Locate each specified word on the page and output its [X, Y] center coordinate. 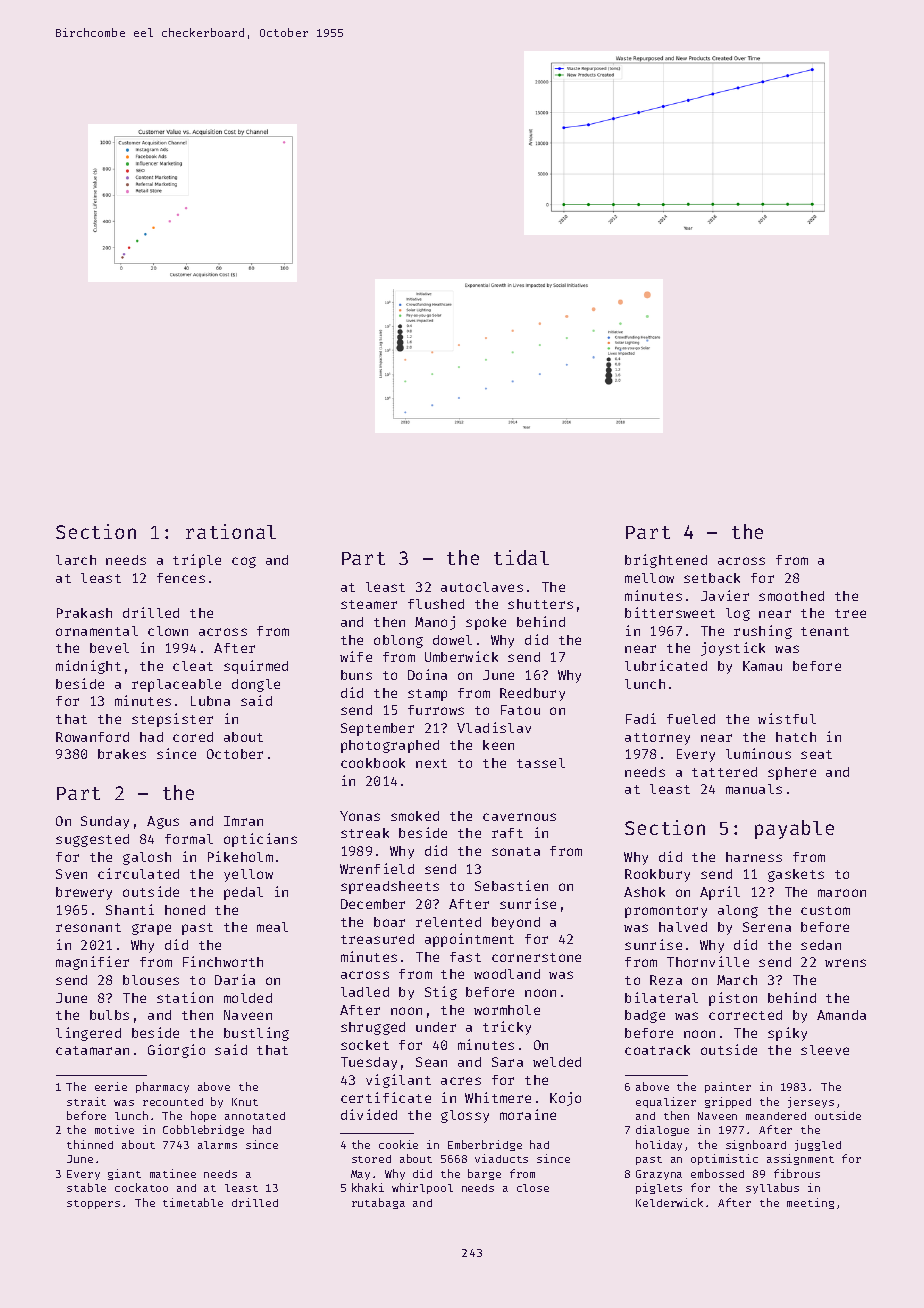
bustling [256, 1034]
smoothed [791, 596]
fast [465, 957]
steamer [369, 604]
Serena [767, 927]
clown [168, 631]
